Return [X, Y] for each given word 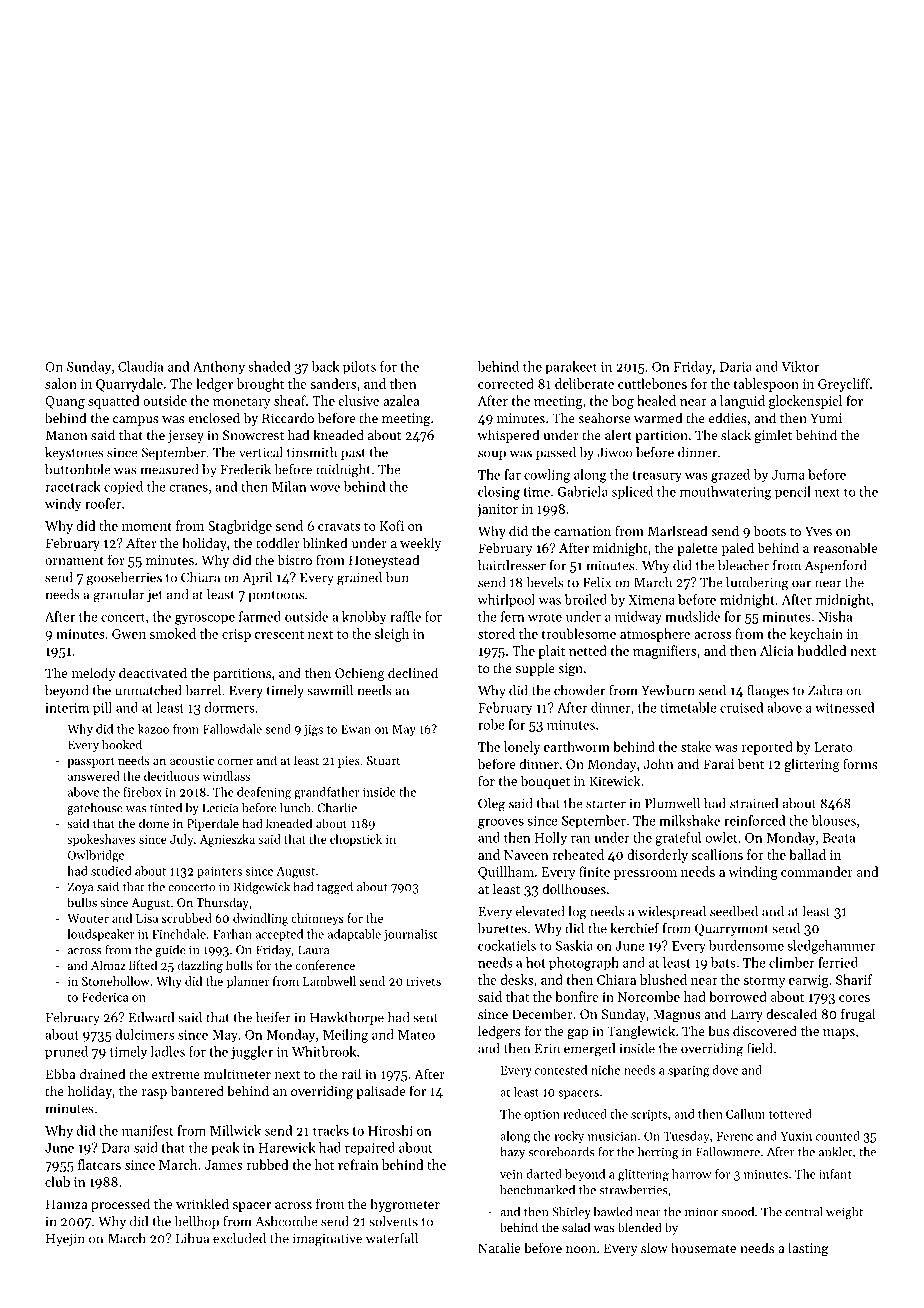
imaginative [327, 1240]
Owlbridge [96, 856]
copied [123, 487]
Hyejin [65, 1239]
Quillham [506, 873]
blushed [663, 979]
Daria [736, 367]
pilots [359, 368]
